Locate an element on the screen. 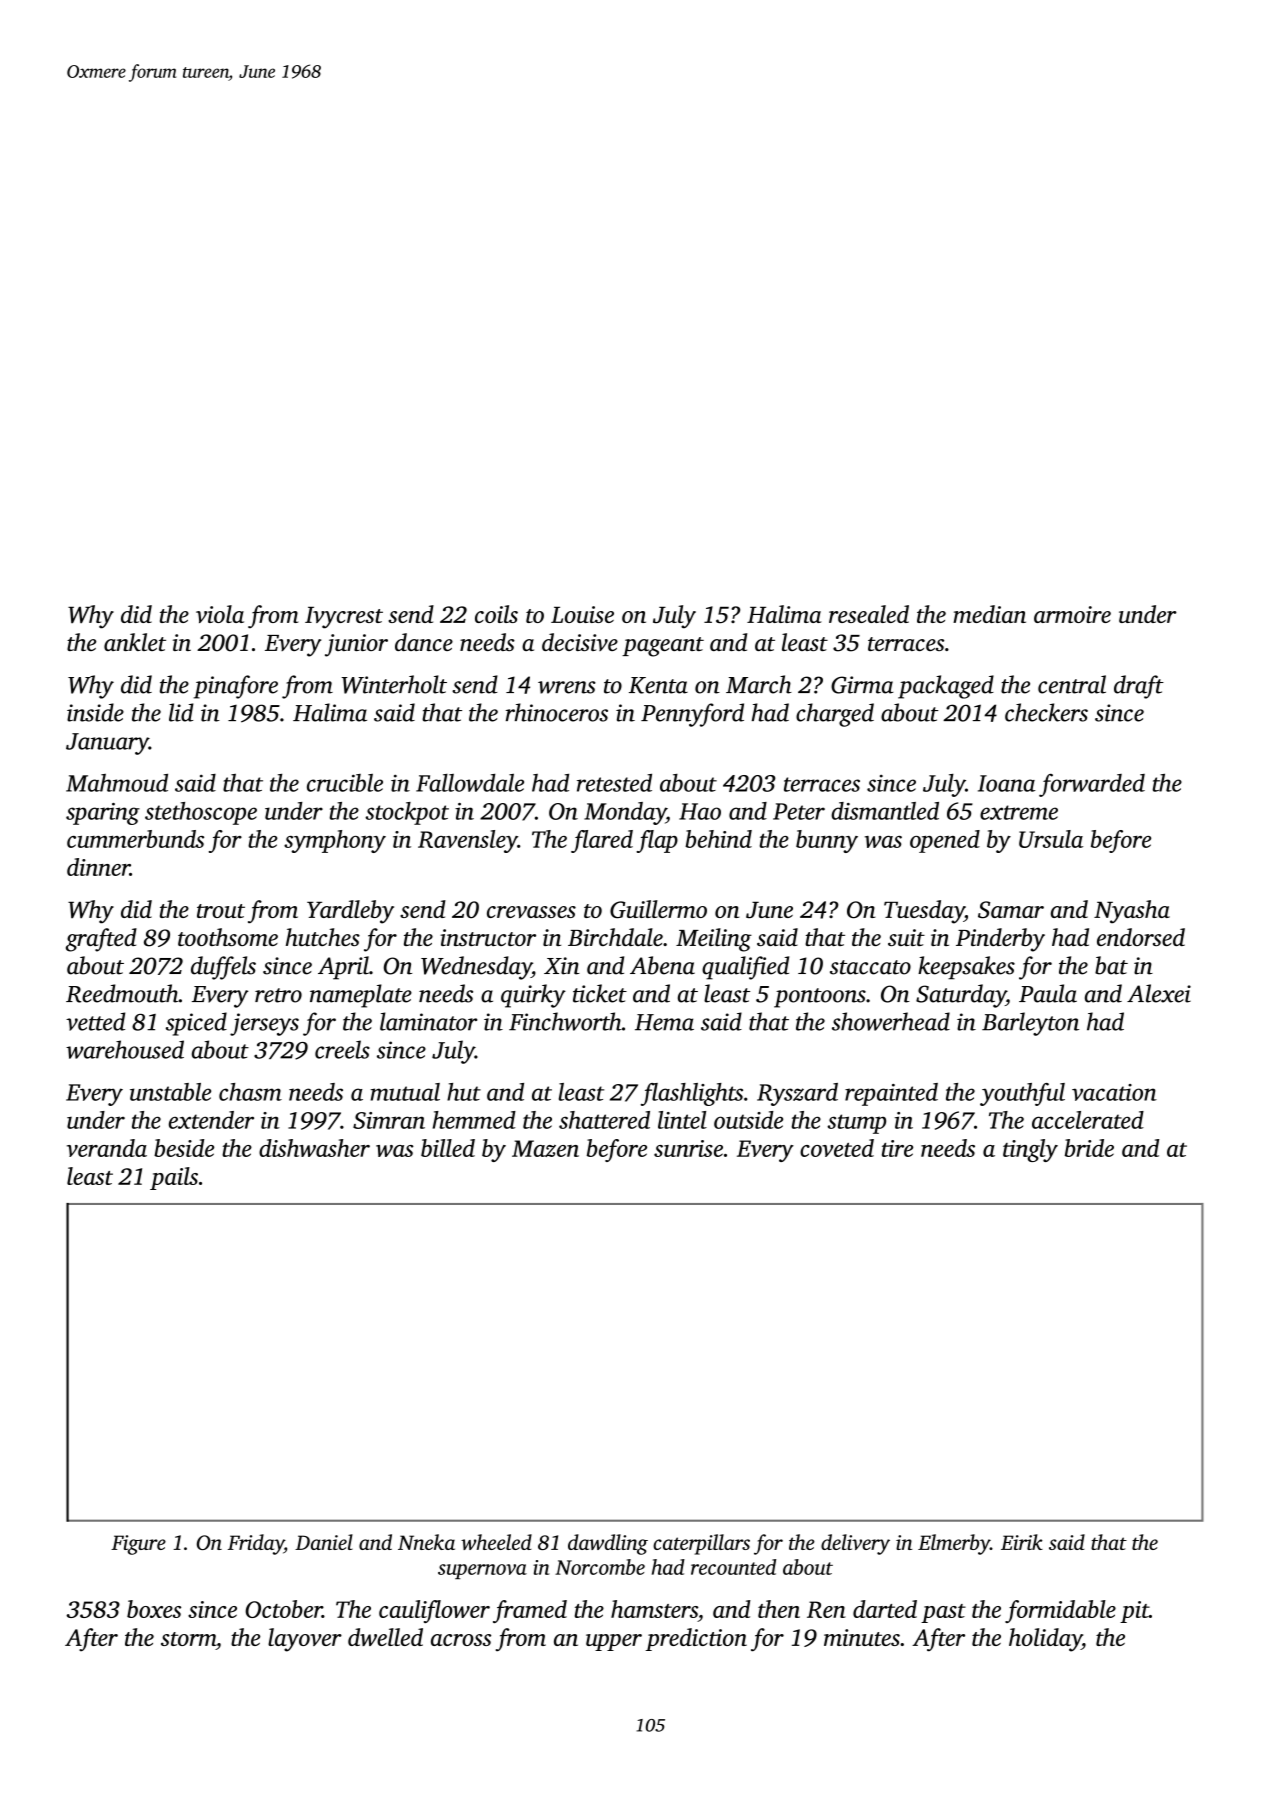 Image resolution: width=1270 pixels, height=1797 pixels. upper is located at coordinates (614, 1642).
